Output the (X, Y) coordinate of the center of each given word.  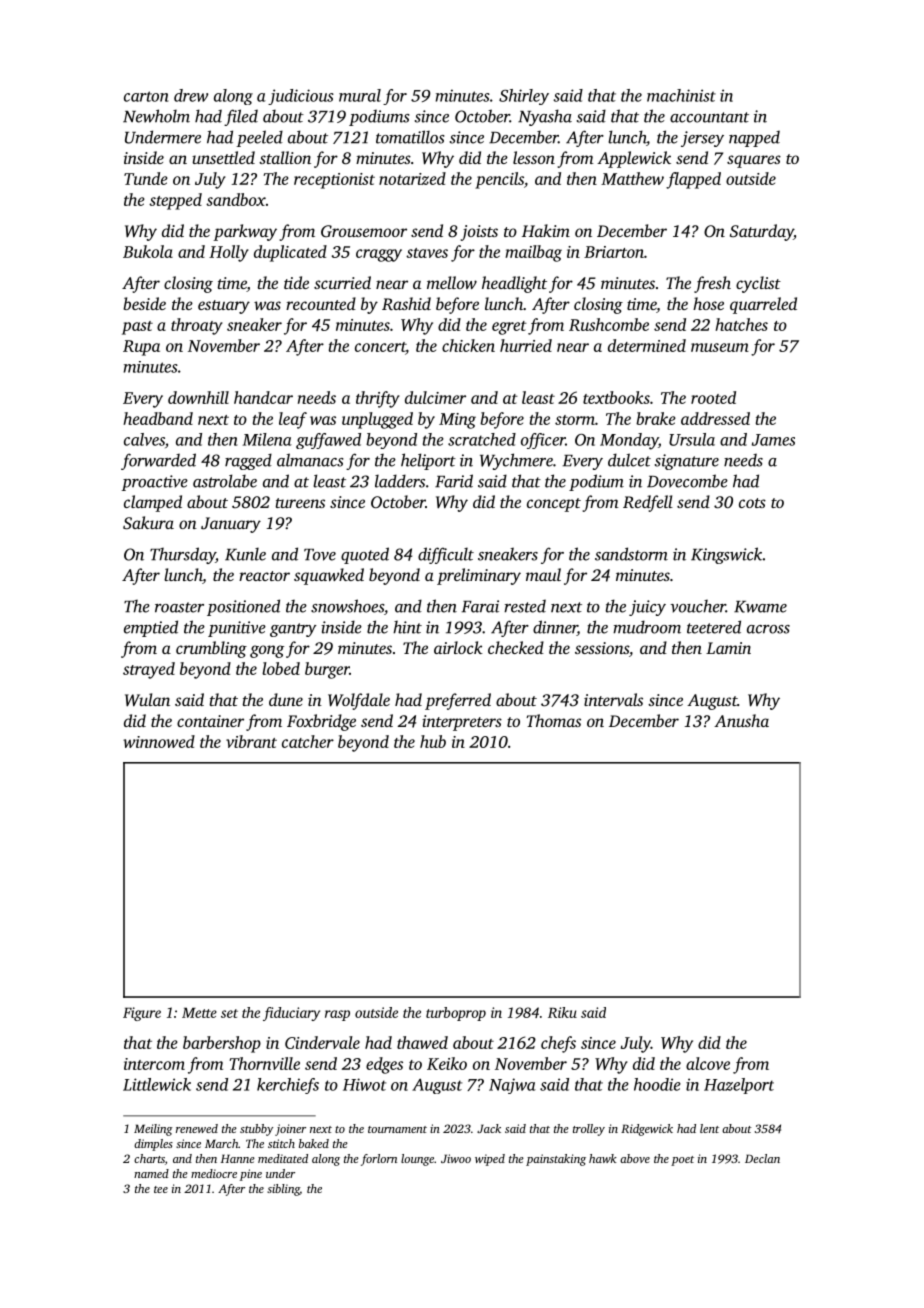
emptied (151, 628)
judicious (301, 97)
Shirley (524, 97)
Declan (762, 1158)
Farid (454, 481)
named (151, 1173)
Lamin (728, 648)
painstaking (556, 1160)
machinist (681, 95)
